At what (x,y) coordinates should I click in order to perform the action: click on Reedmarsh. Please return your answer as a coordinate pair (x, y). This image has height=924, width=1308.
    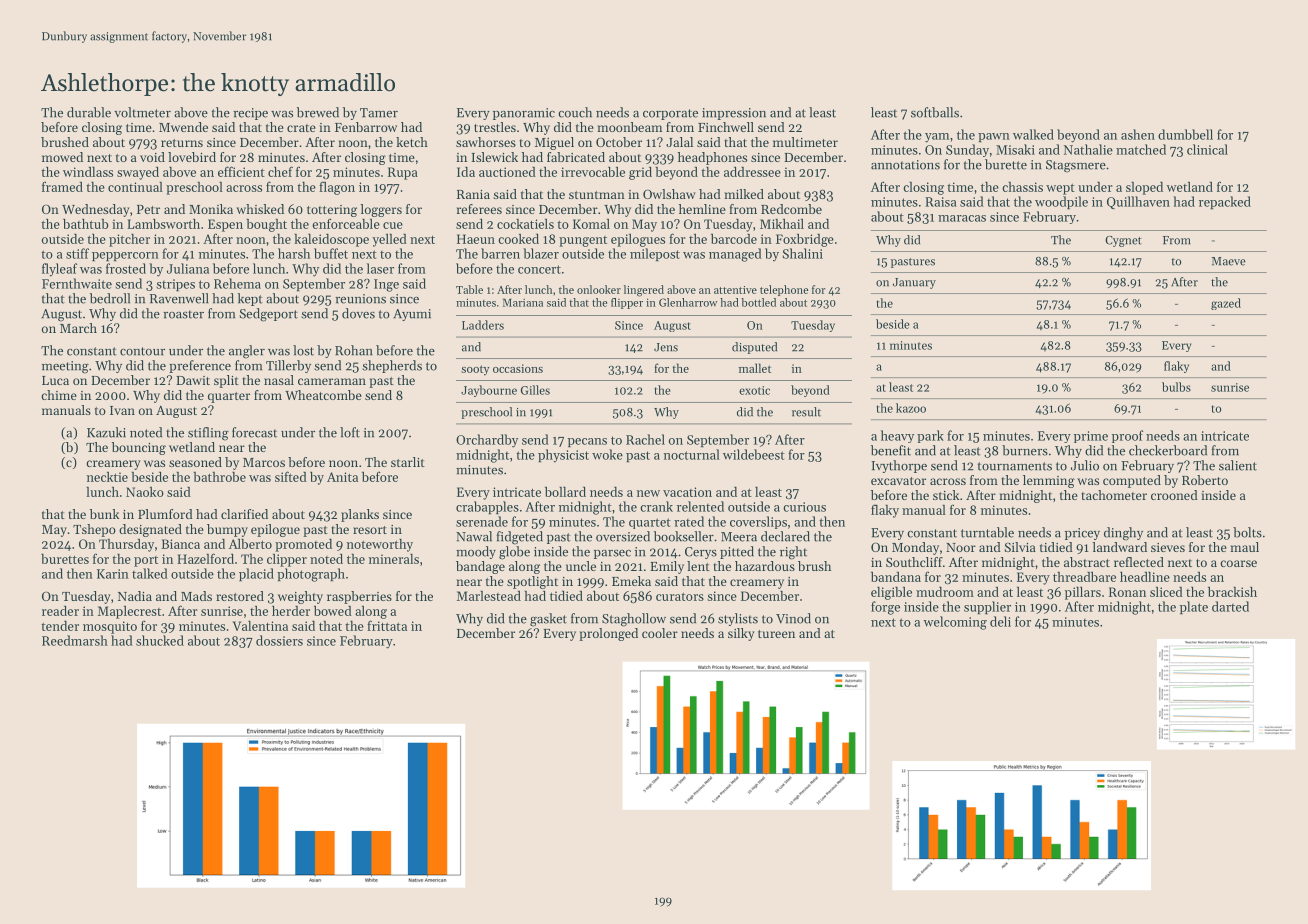
    Looking at the image, I should click on (75, 640).
